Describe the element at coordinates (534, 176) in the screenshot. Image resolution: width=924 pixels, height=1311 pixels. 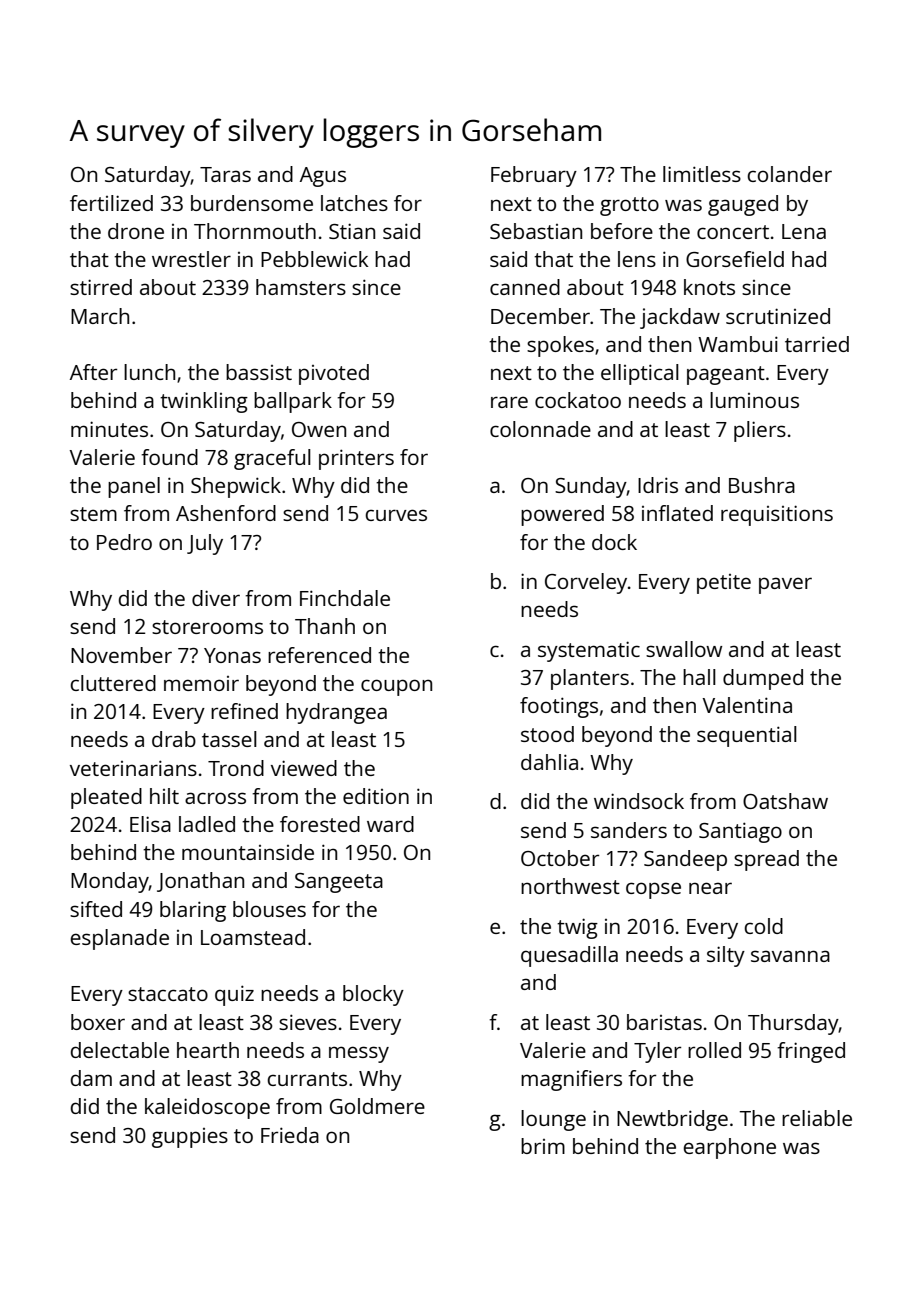
I see `February` at that location.
